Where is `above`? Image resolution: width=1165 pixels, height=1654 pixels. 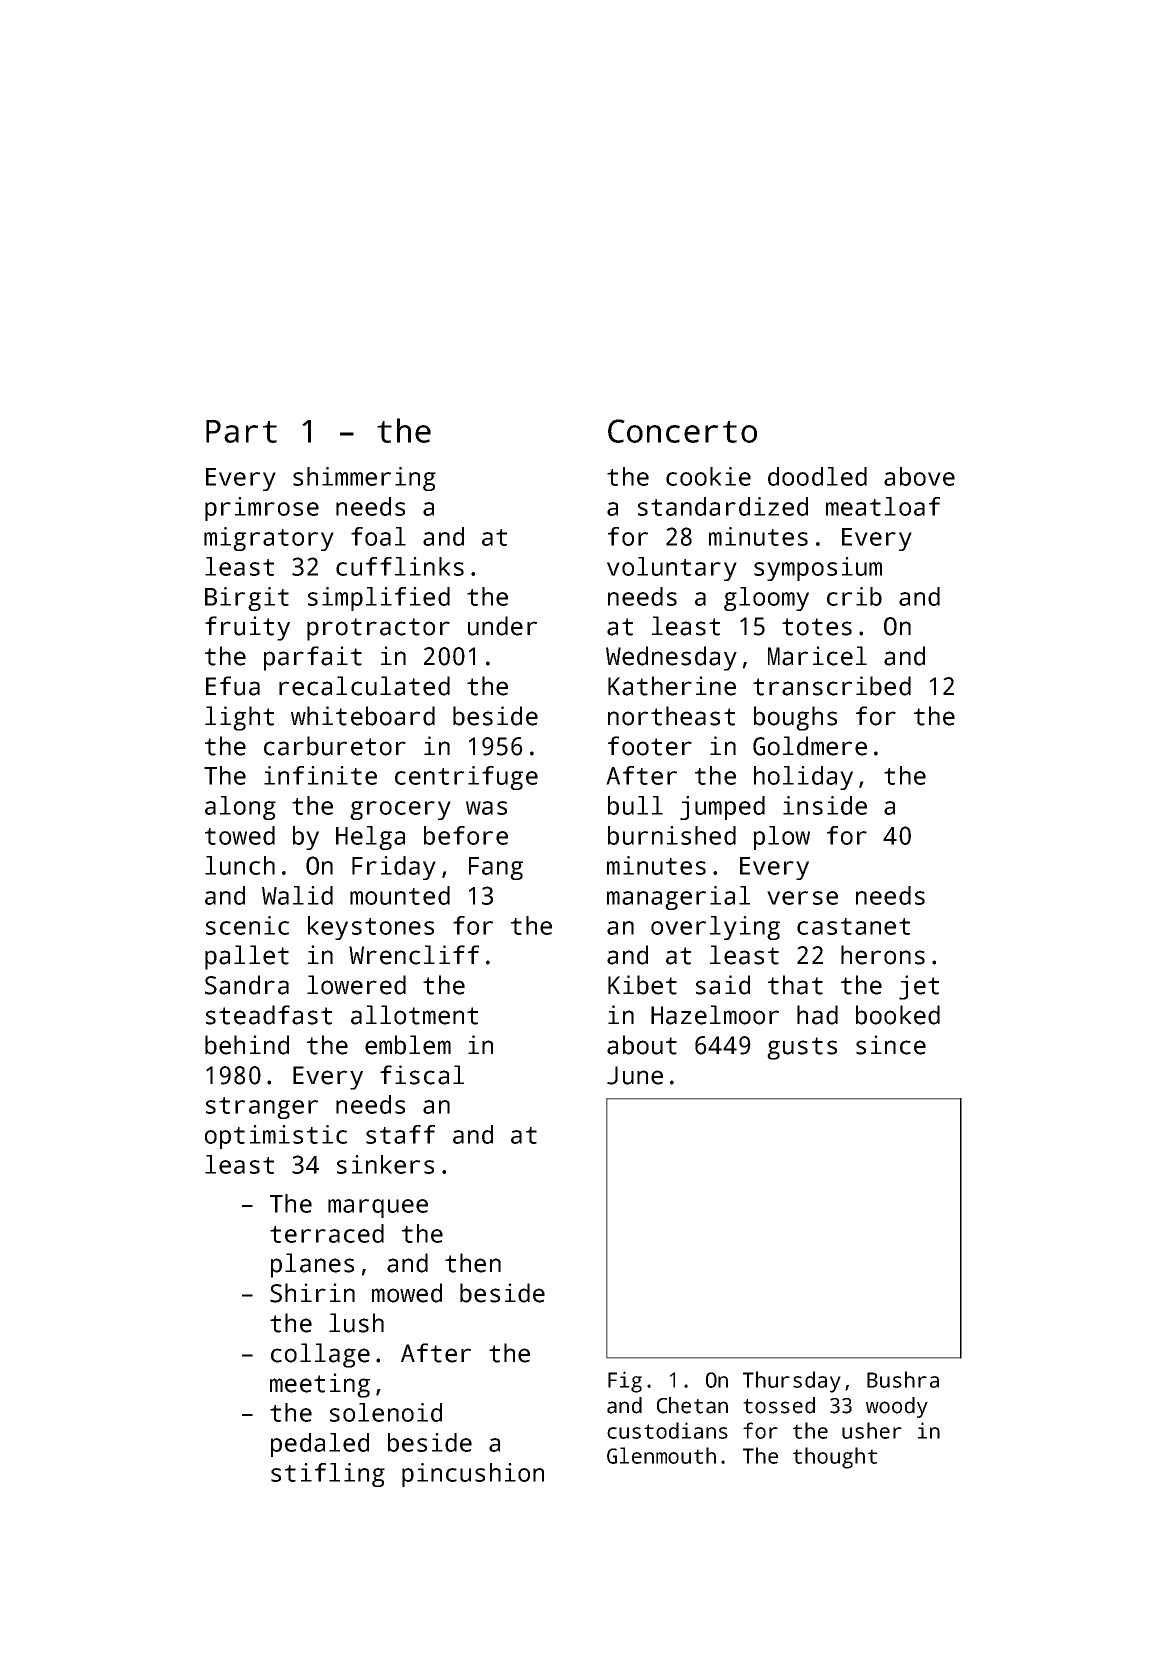
above is located at coordinates (919, 476).
